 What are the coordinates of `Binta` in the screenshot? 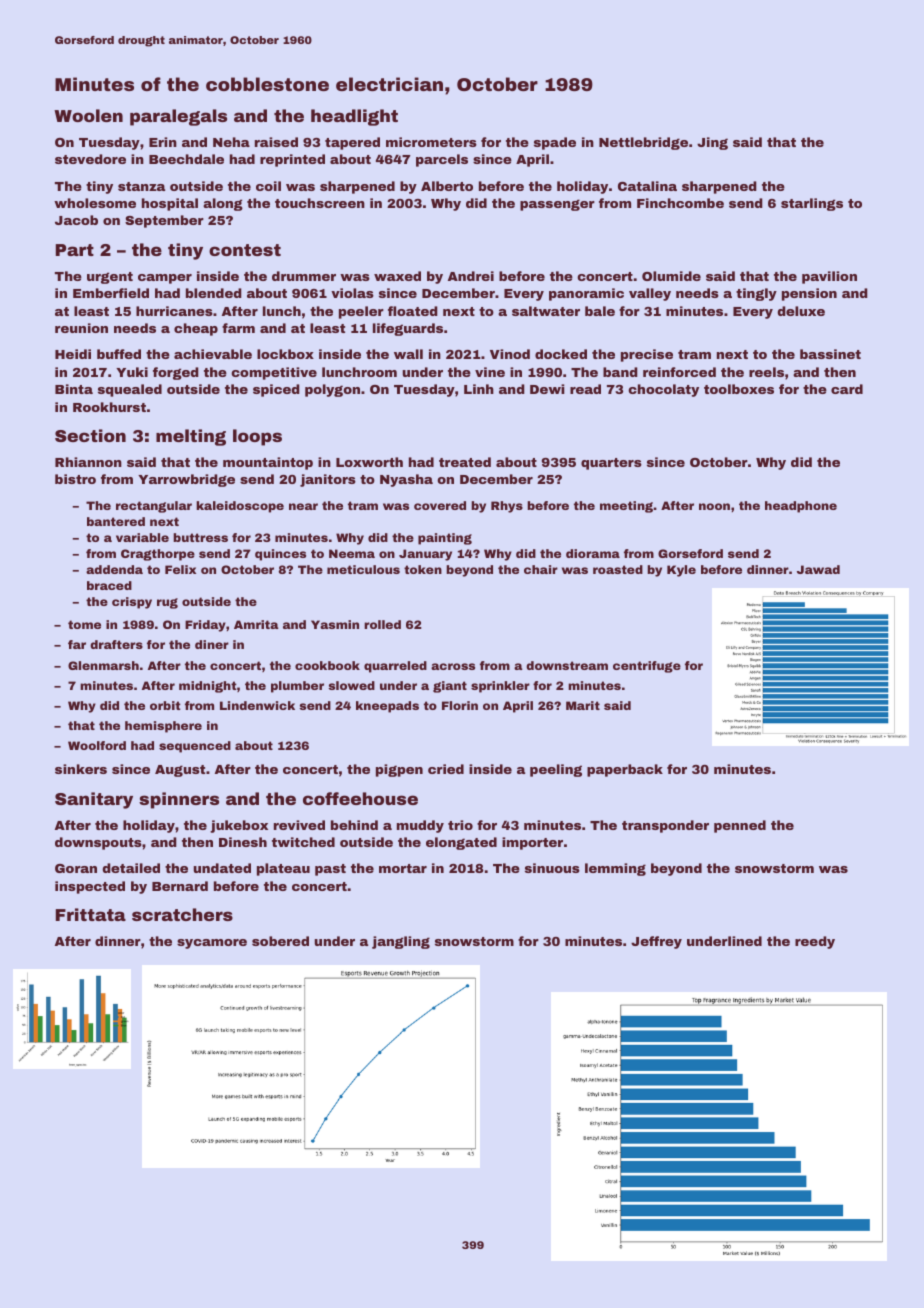 It's located at (74, 389).
